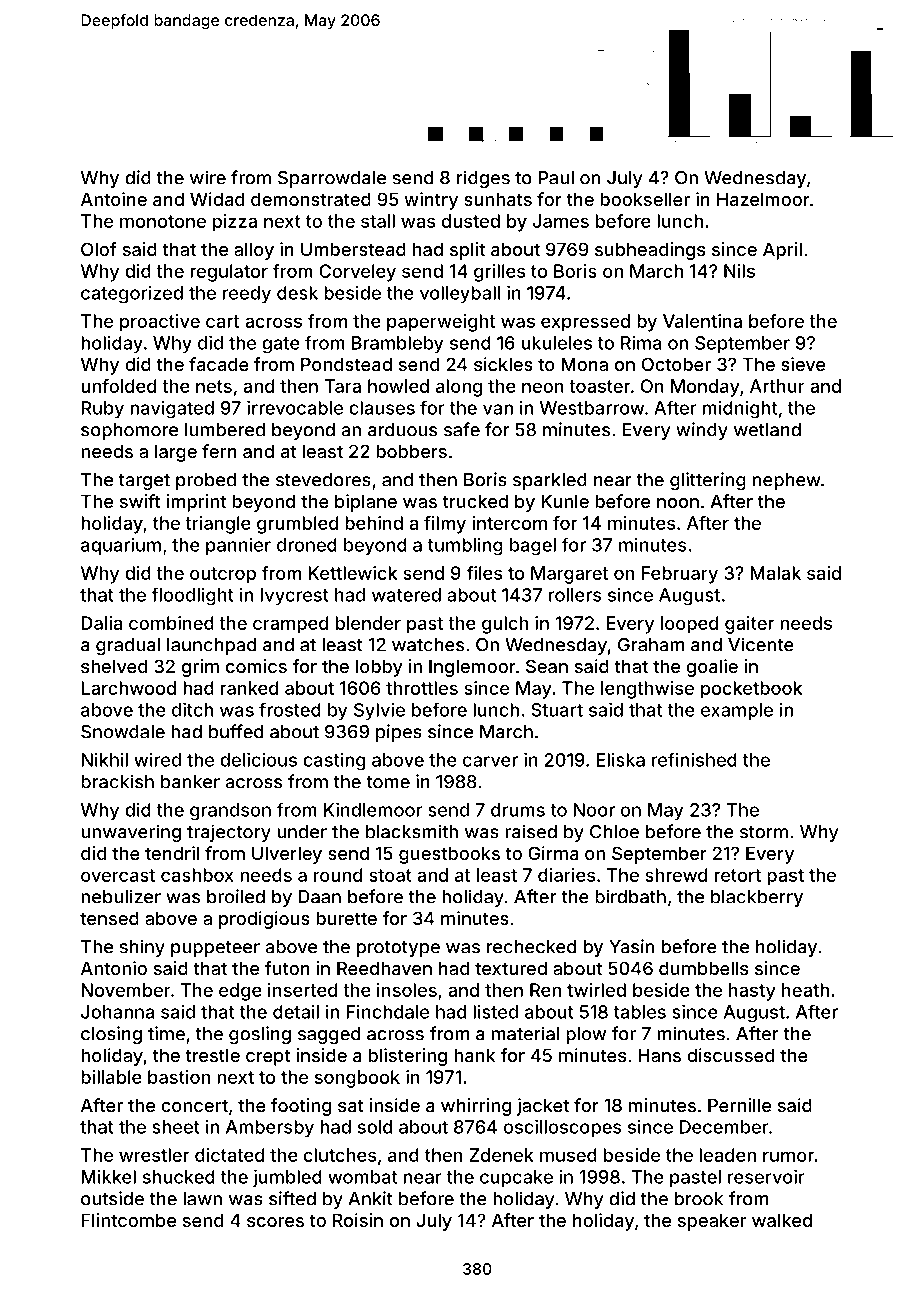  I want to click on stevedores, so click(323, 480).
